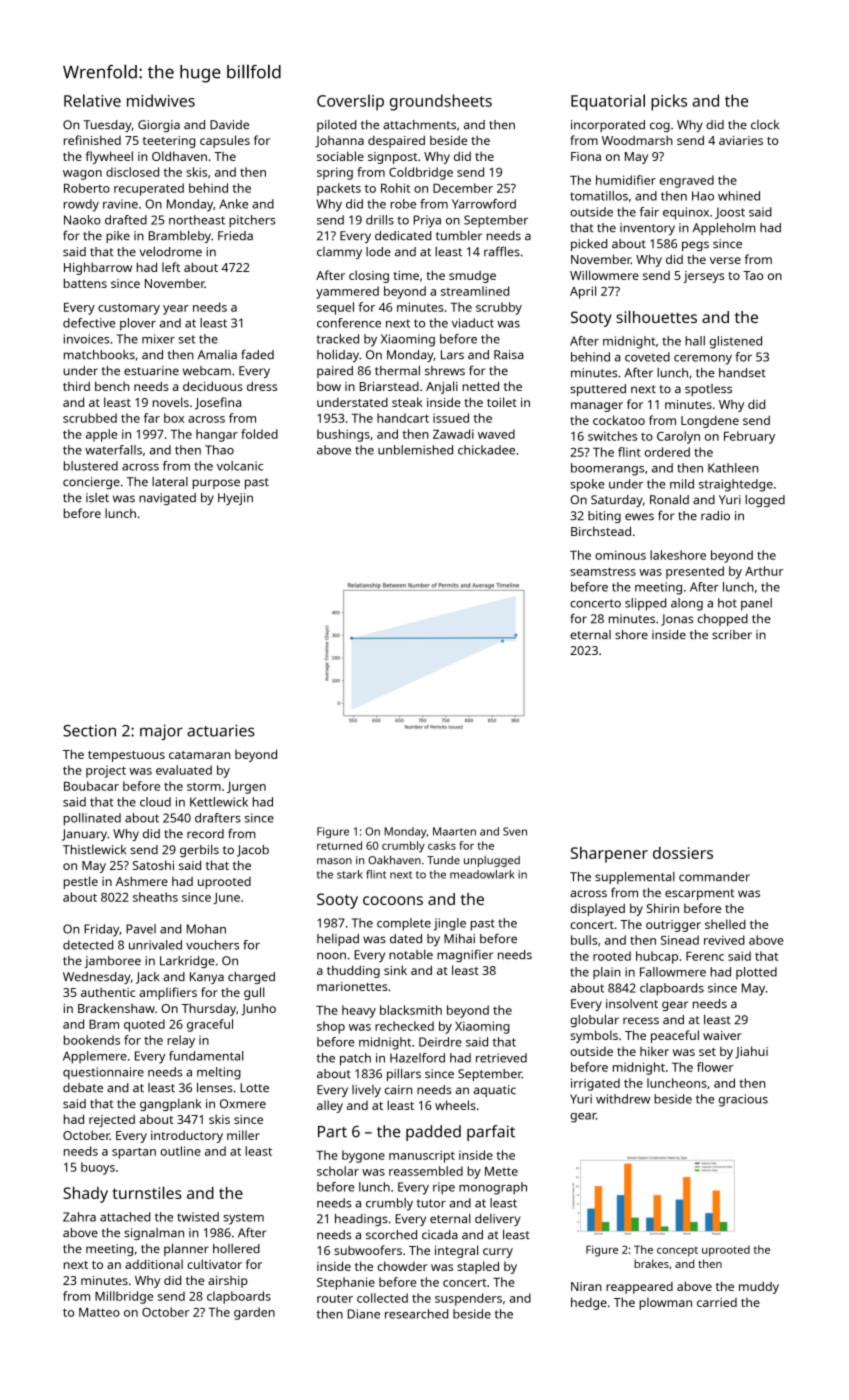 The image size is (849, 1400). I want to click on handset, so click(742, 372).
